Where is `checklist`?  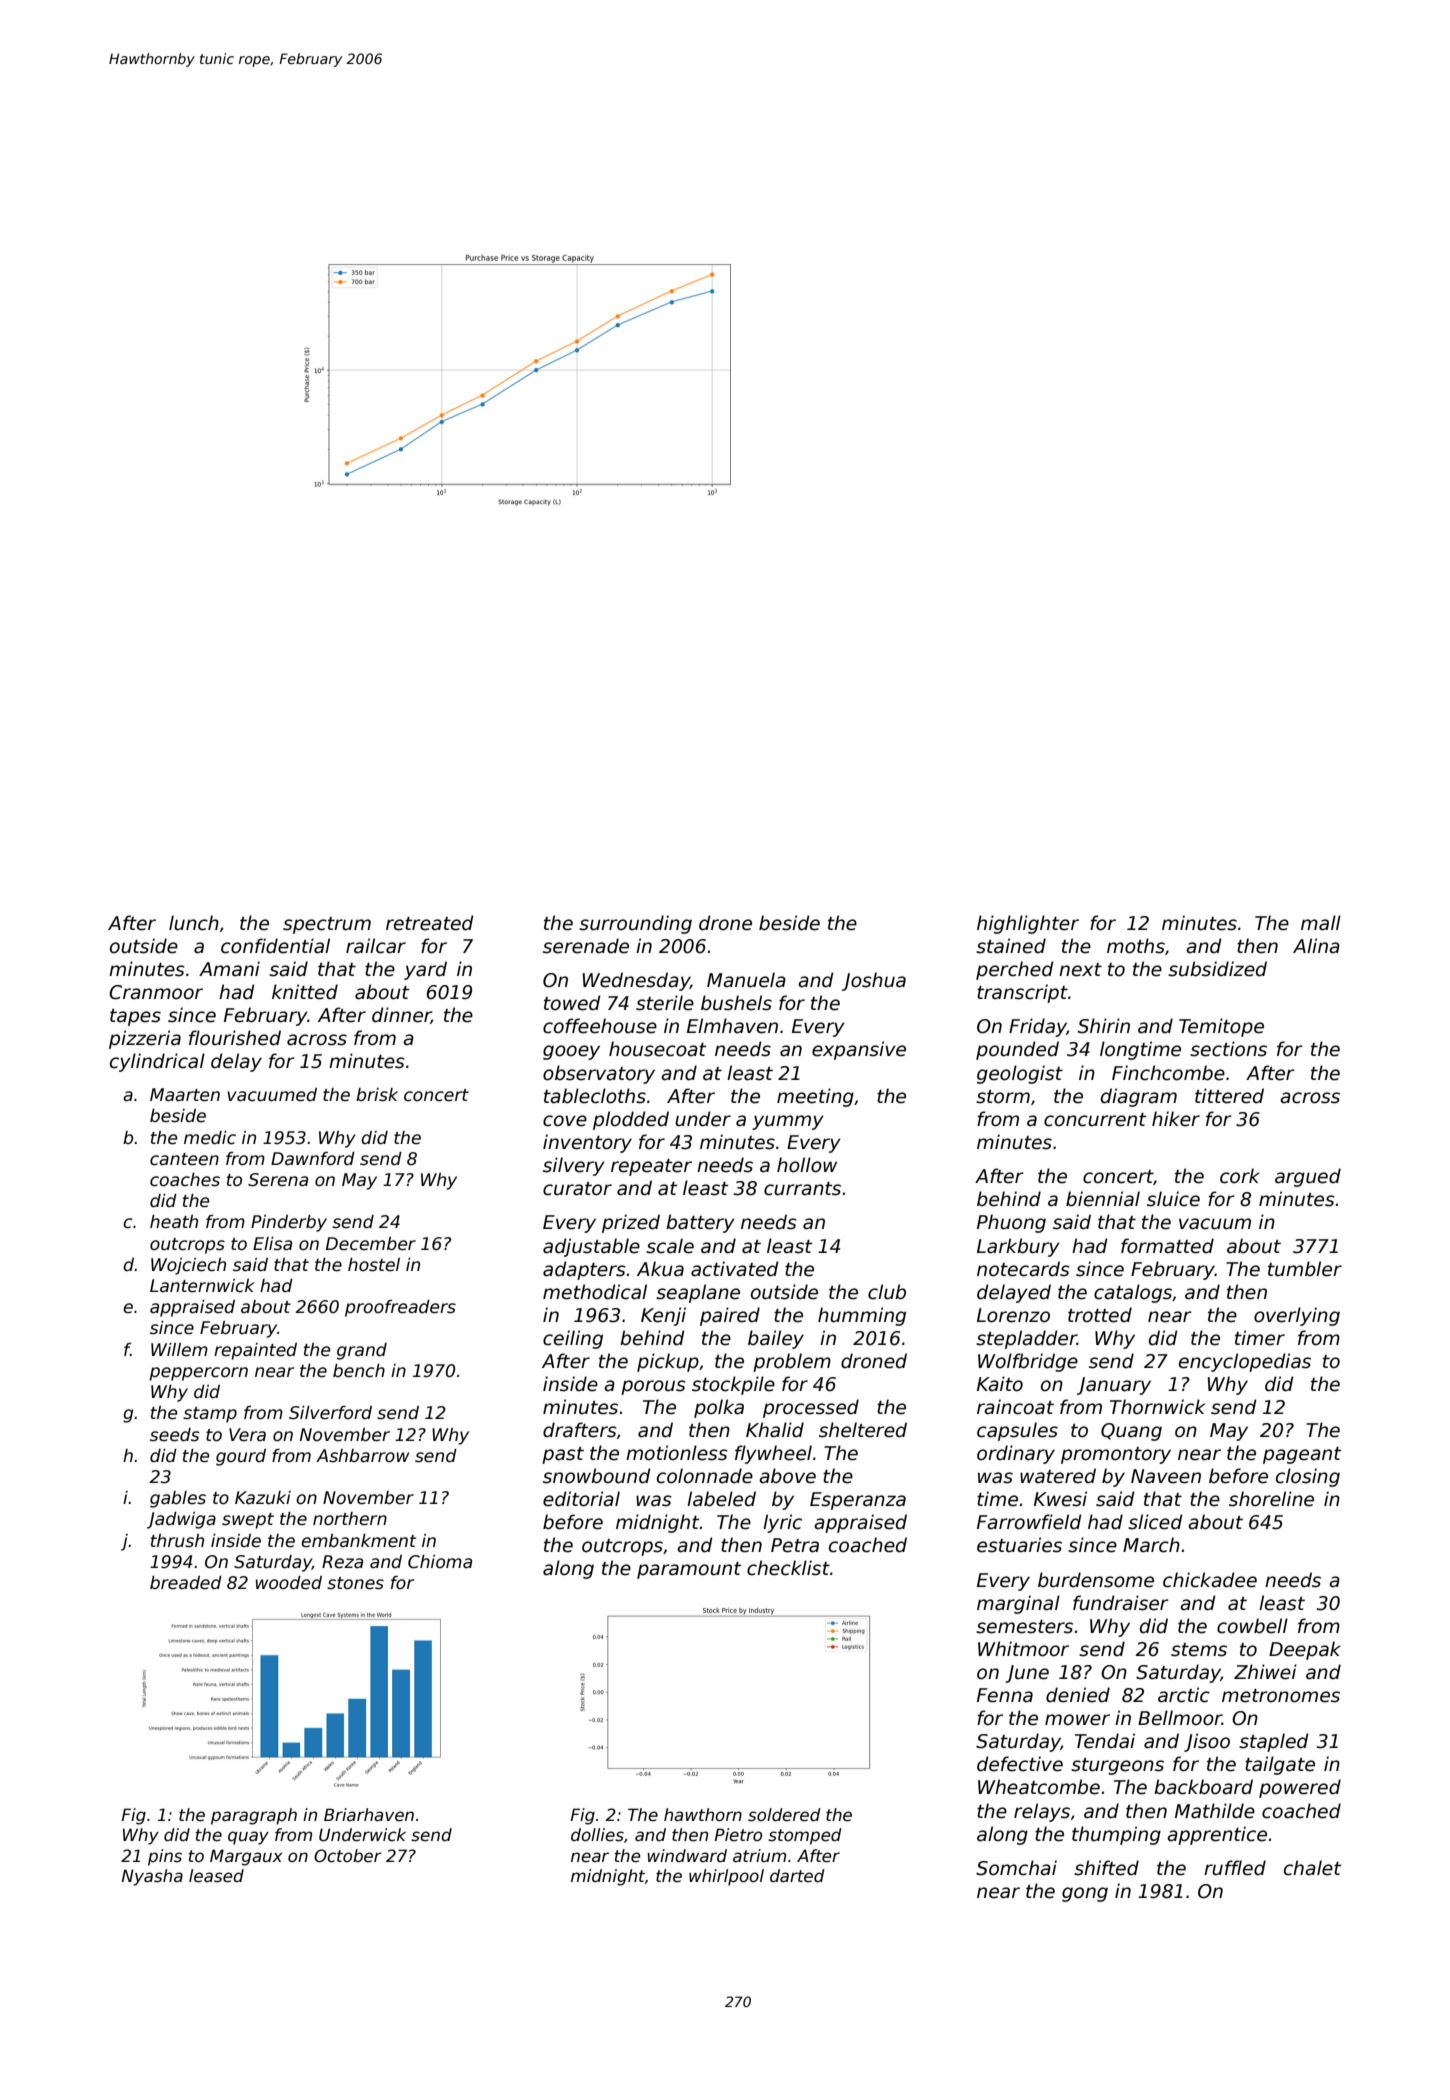 checklist is located at coordinates (788, 1568).
